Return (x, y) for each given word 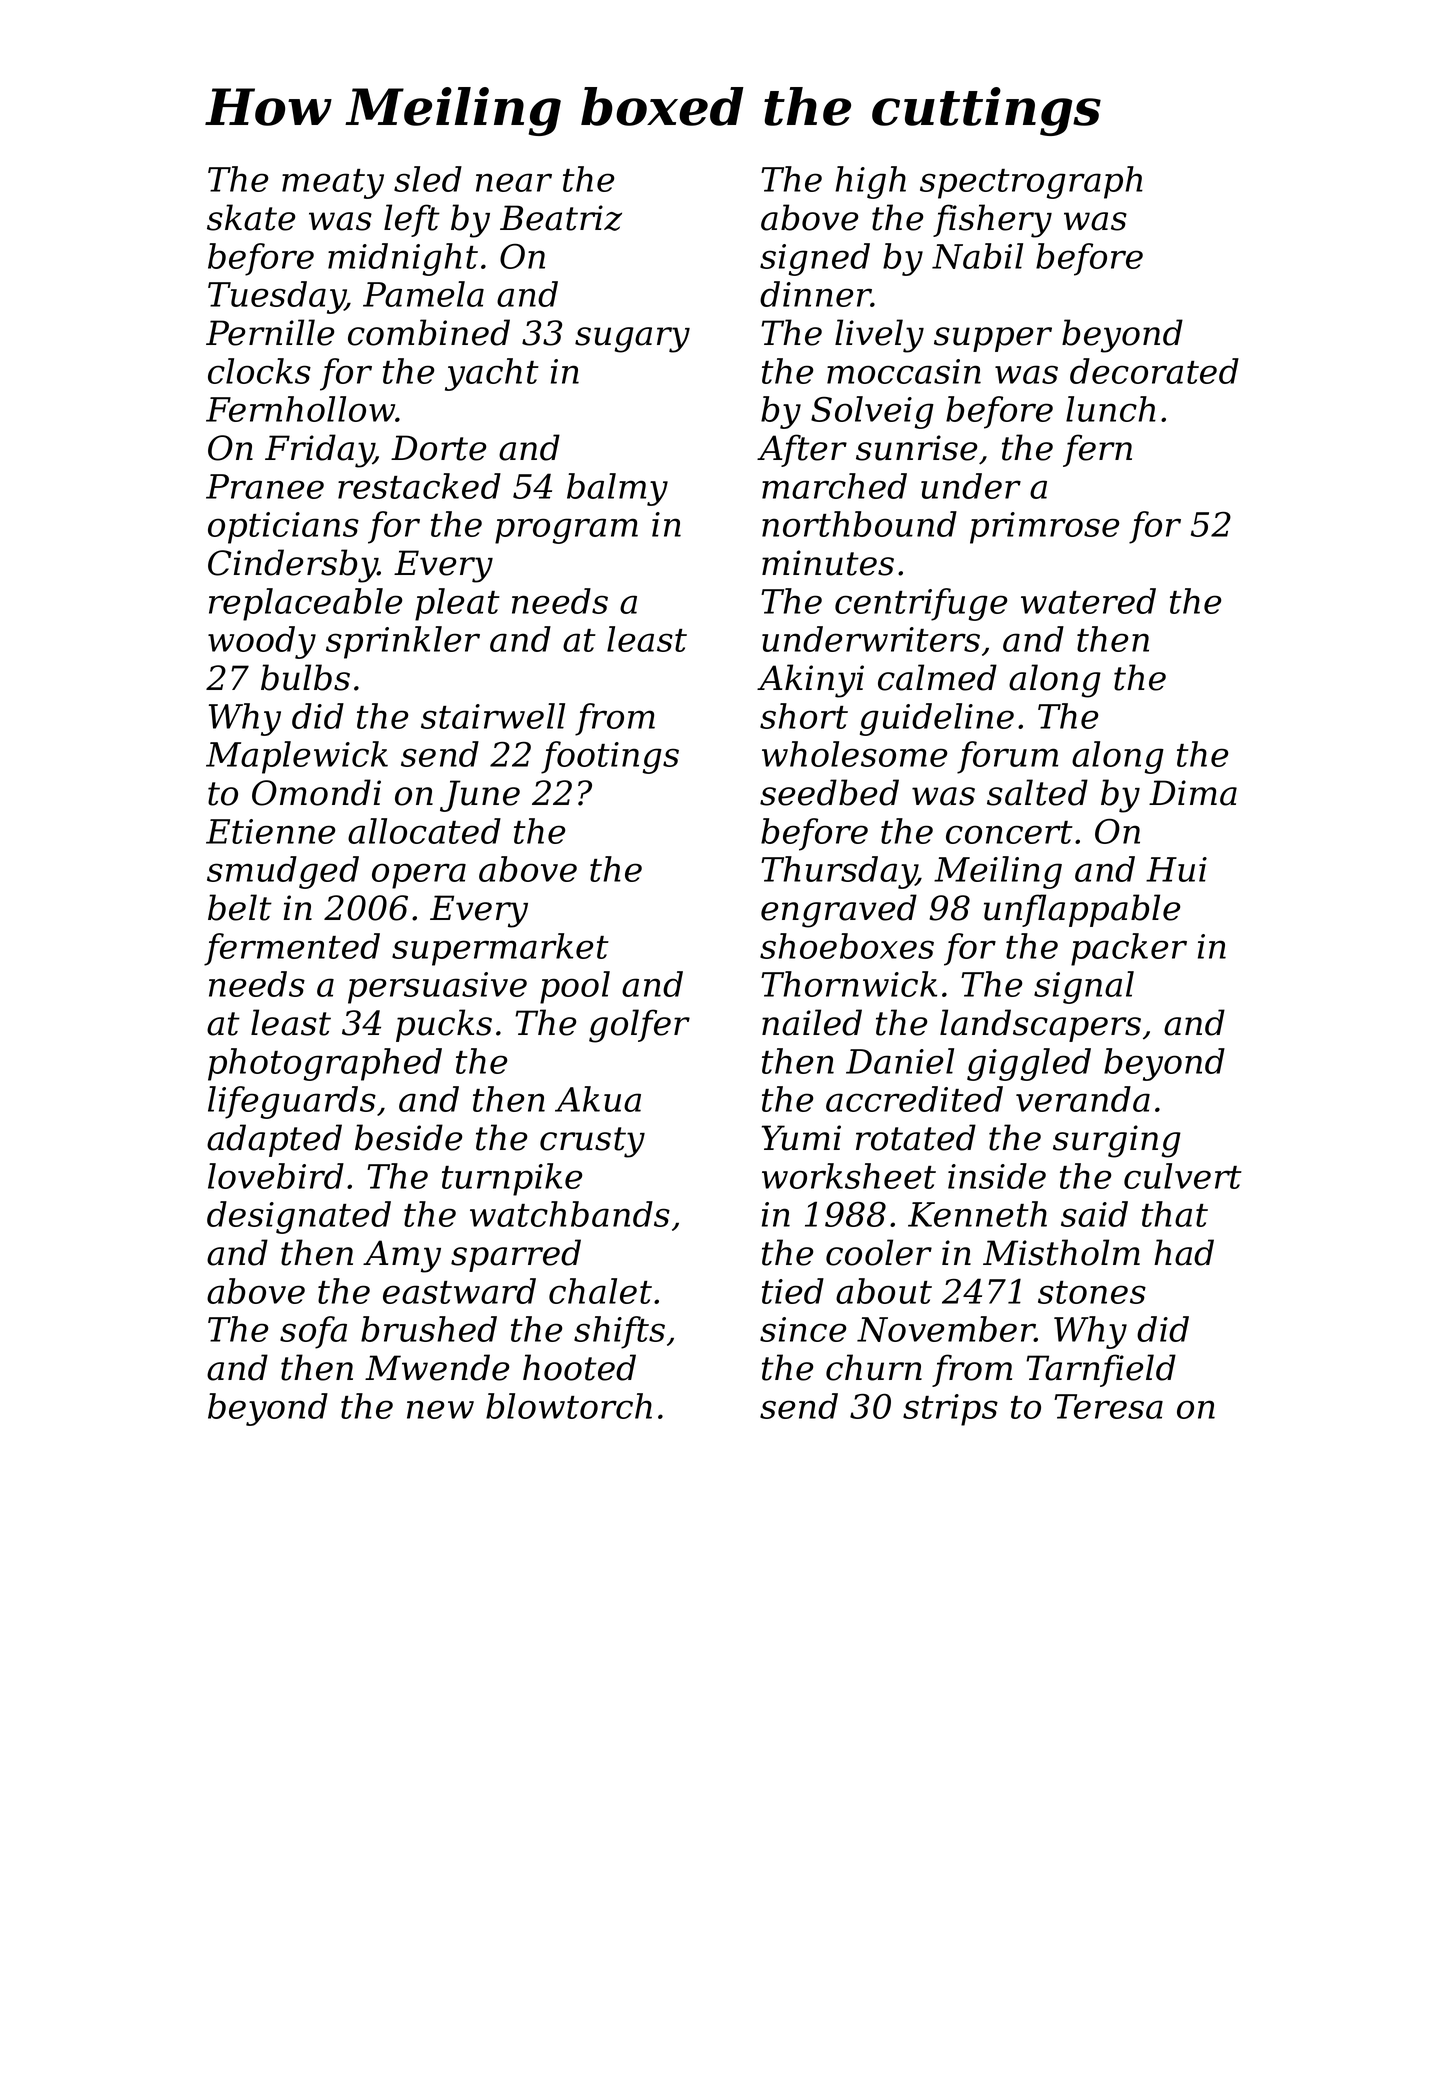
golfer (639, 1026)
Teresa (1108, 1406)
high (870, 182)
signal (1084, 987)
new (440, 1409)
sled (428, 179)
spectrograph (1031, 182)
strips (950, 1410)
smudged (283, 872)
